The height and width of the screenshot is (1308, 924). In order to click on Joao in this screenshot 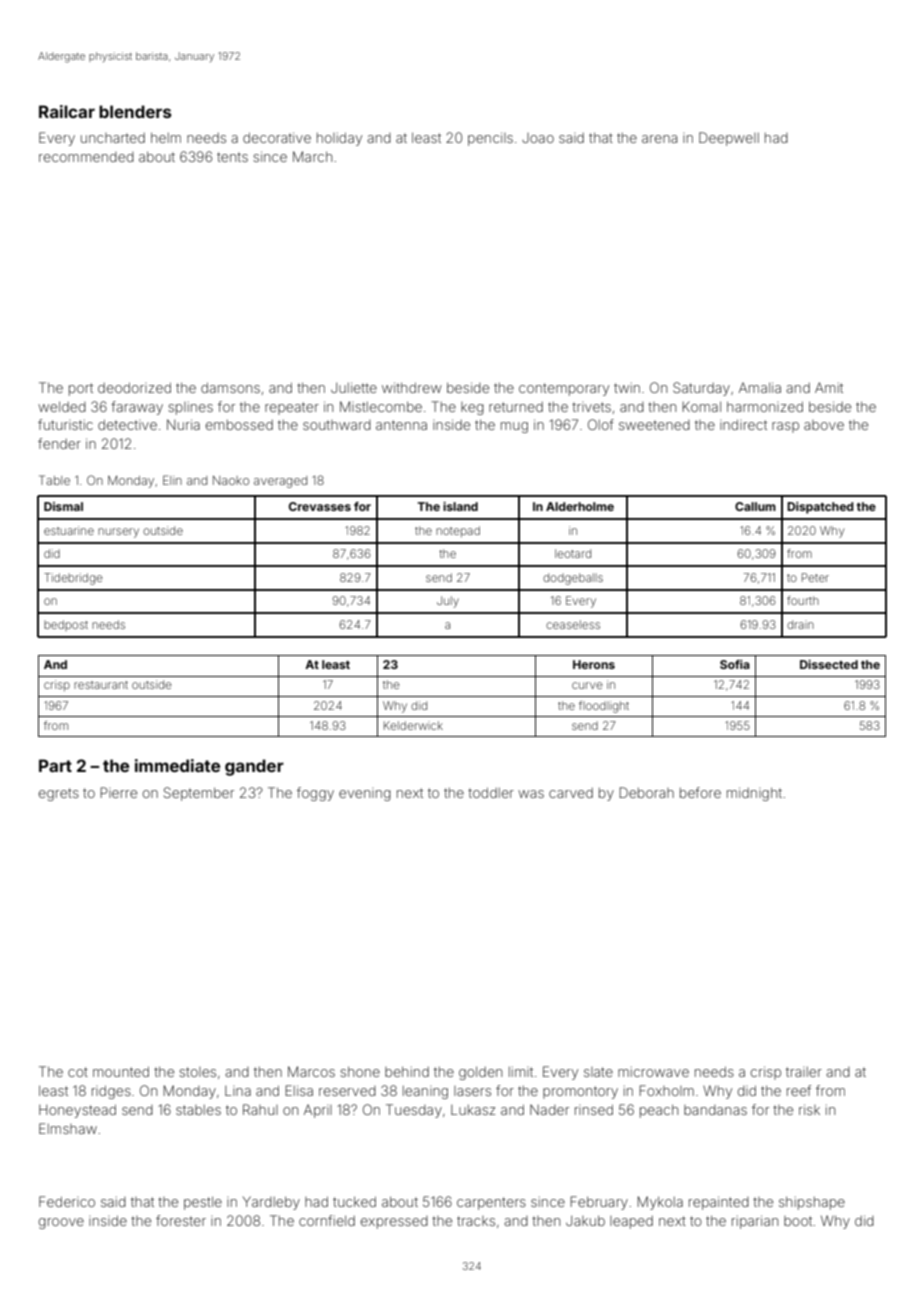, I will do `click(538, 138)`.
